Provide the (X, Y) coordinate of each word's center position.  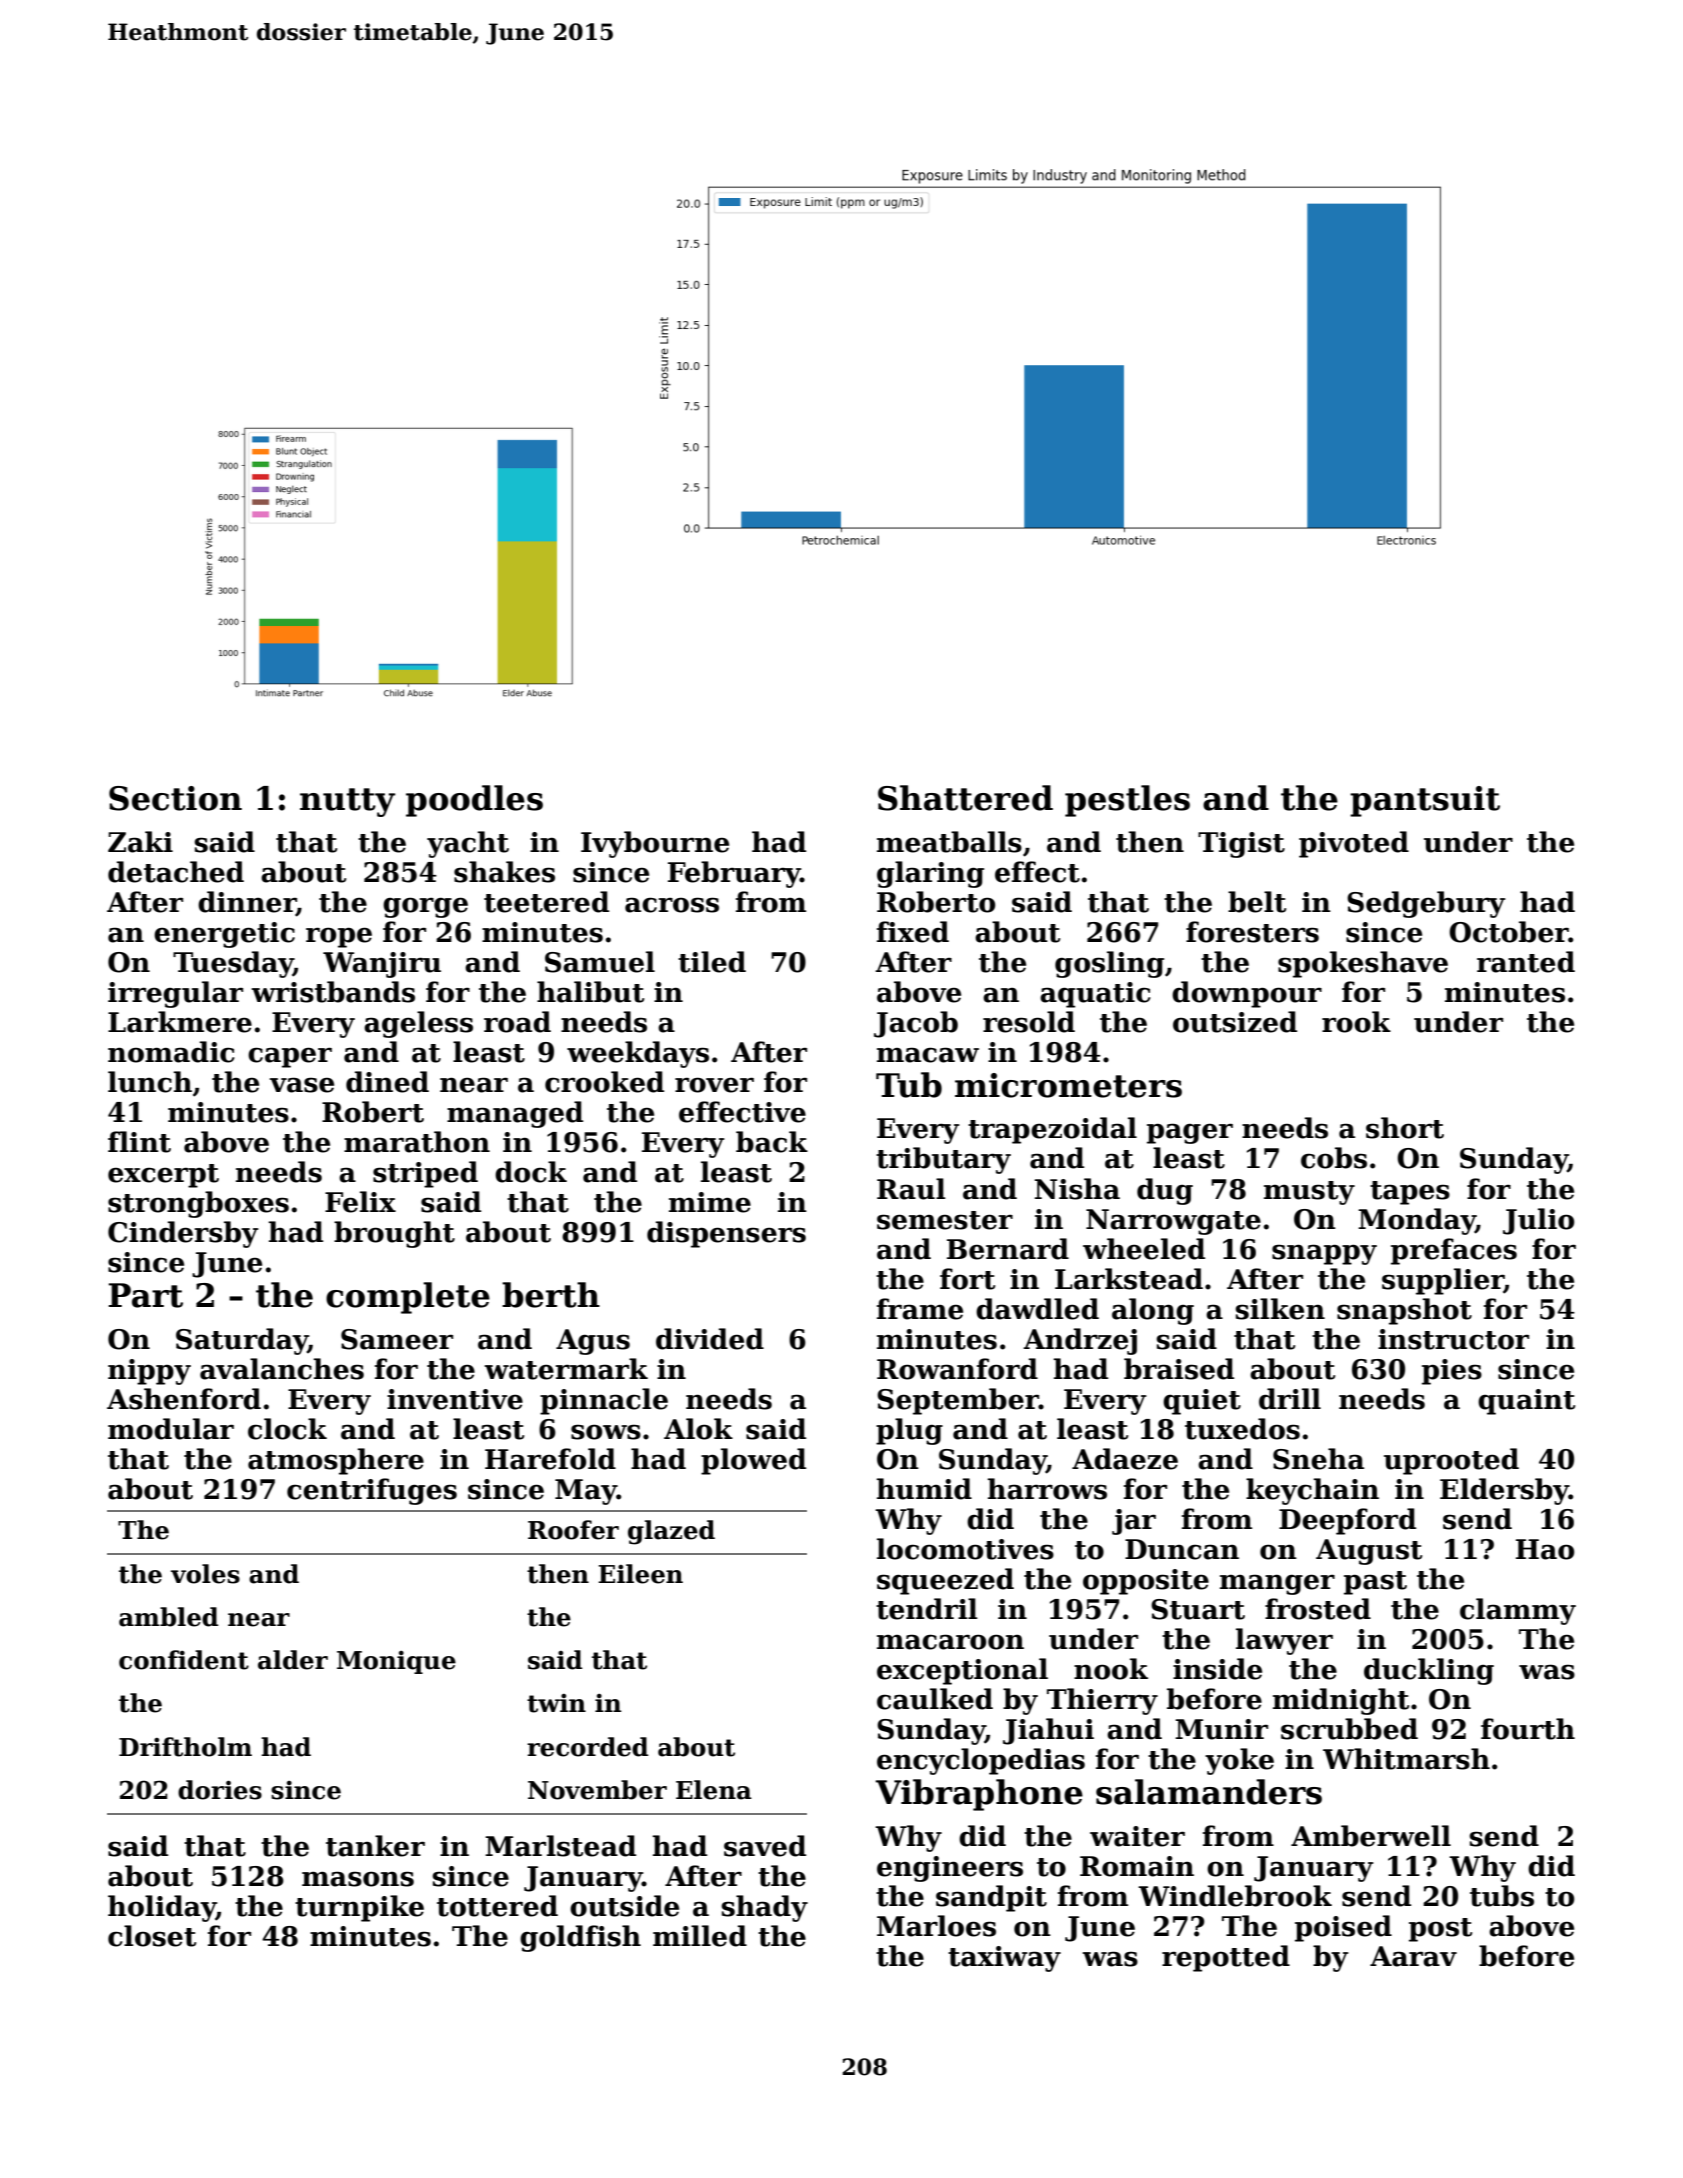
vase (302, 1085)
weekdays (638, 1054)
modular (171, 1429)
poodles (474, 801)
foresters (1252, 932)
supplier (1443, 1281)
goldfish (580, 1938)
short (1405, 1128)
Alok (698, 1429)
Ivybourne (655, 844)
